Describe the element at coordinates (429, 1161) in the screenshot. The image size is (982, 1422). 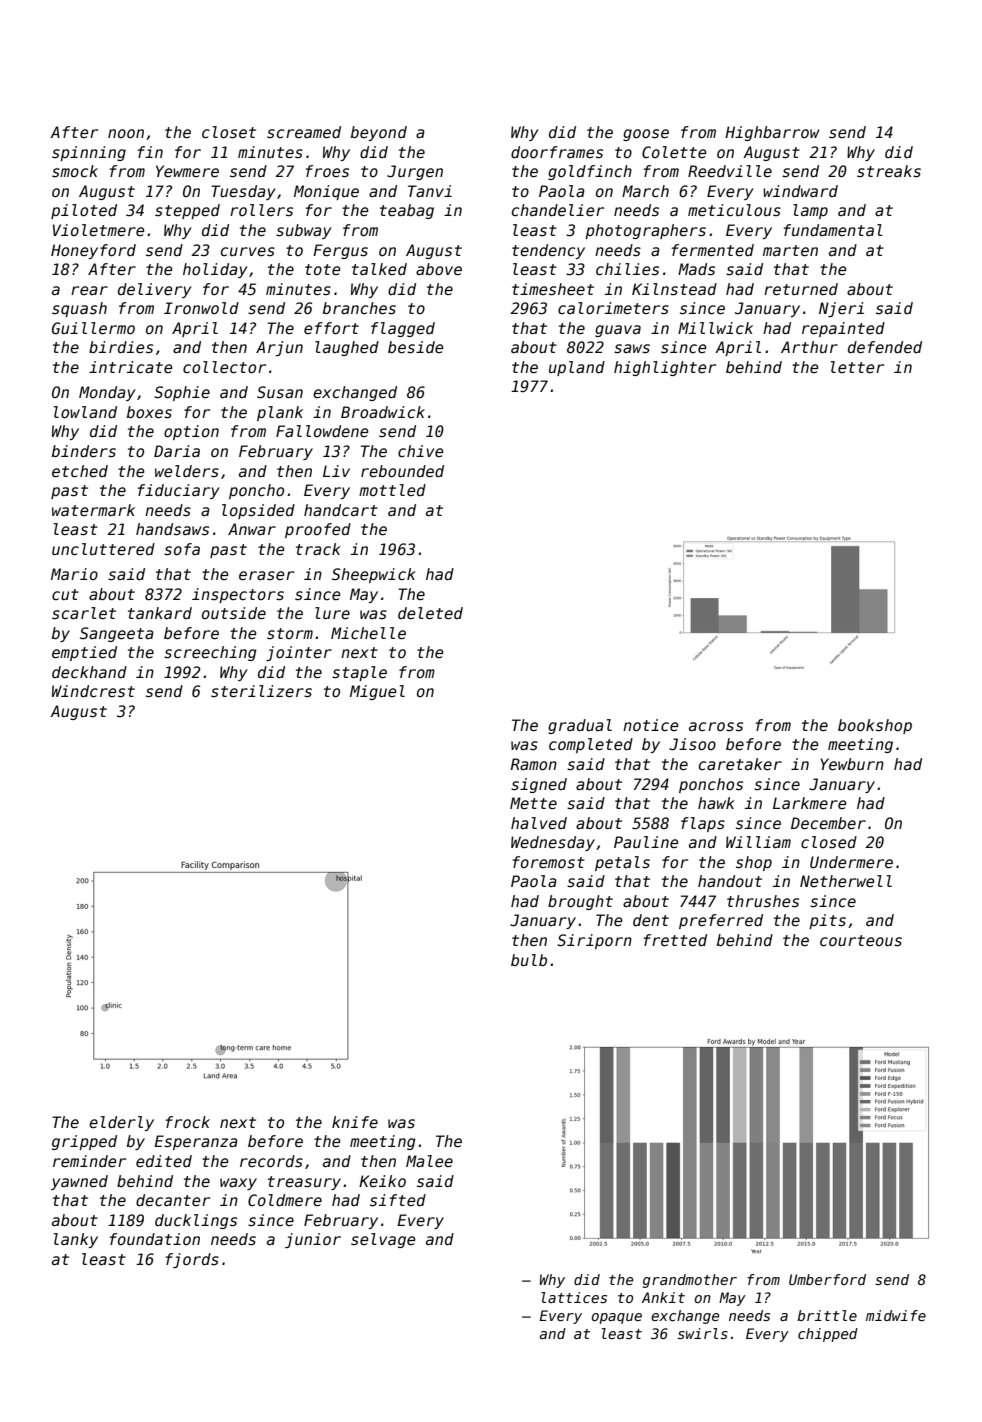
I see `Malee` at that location.
